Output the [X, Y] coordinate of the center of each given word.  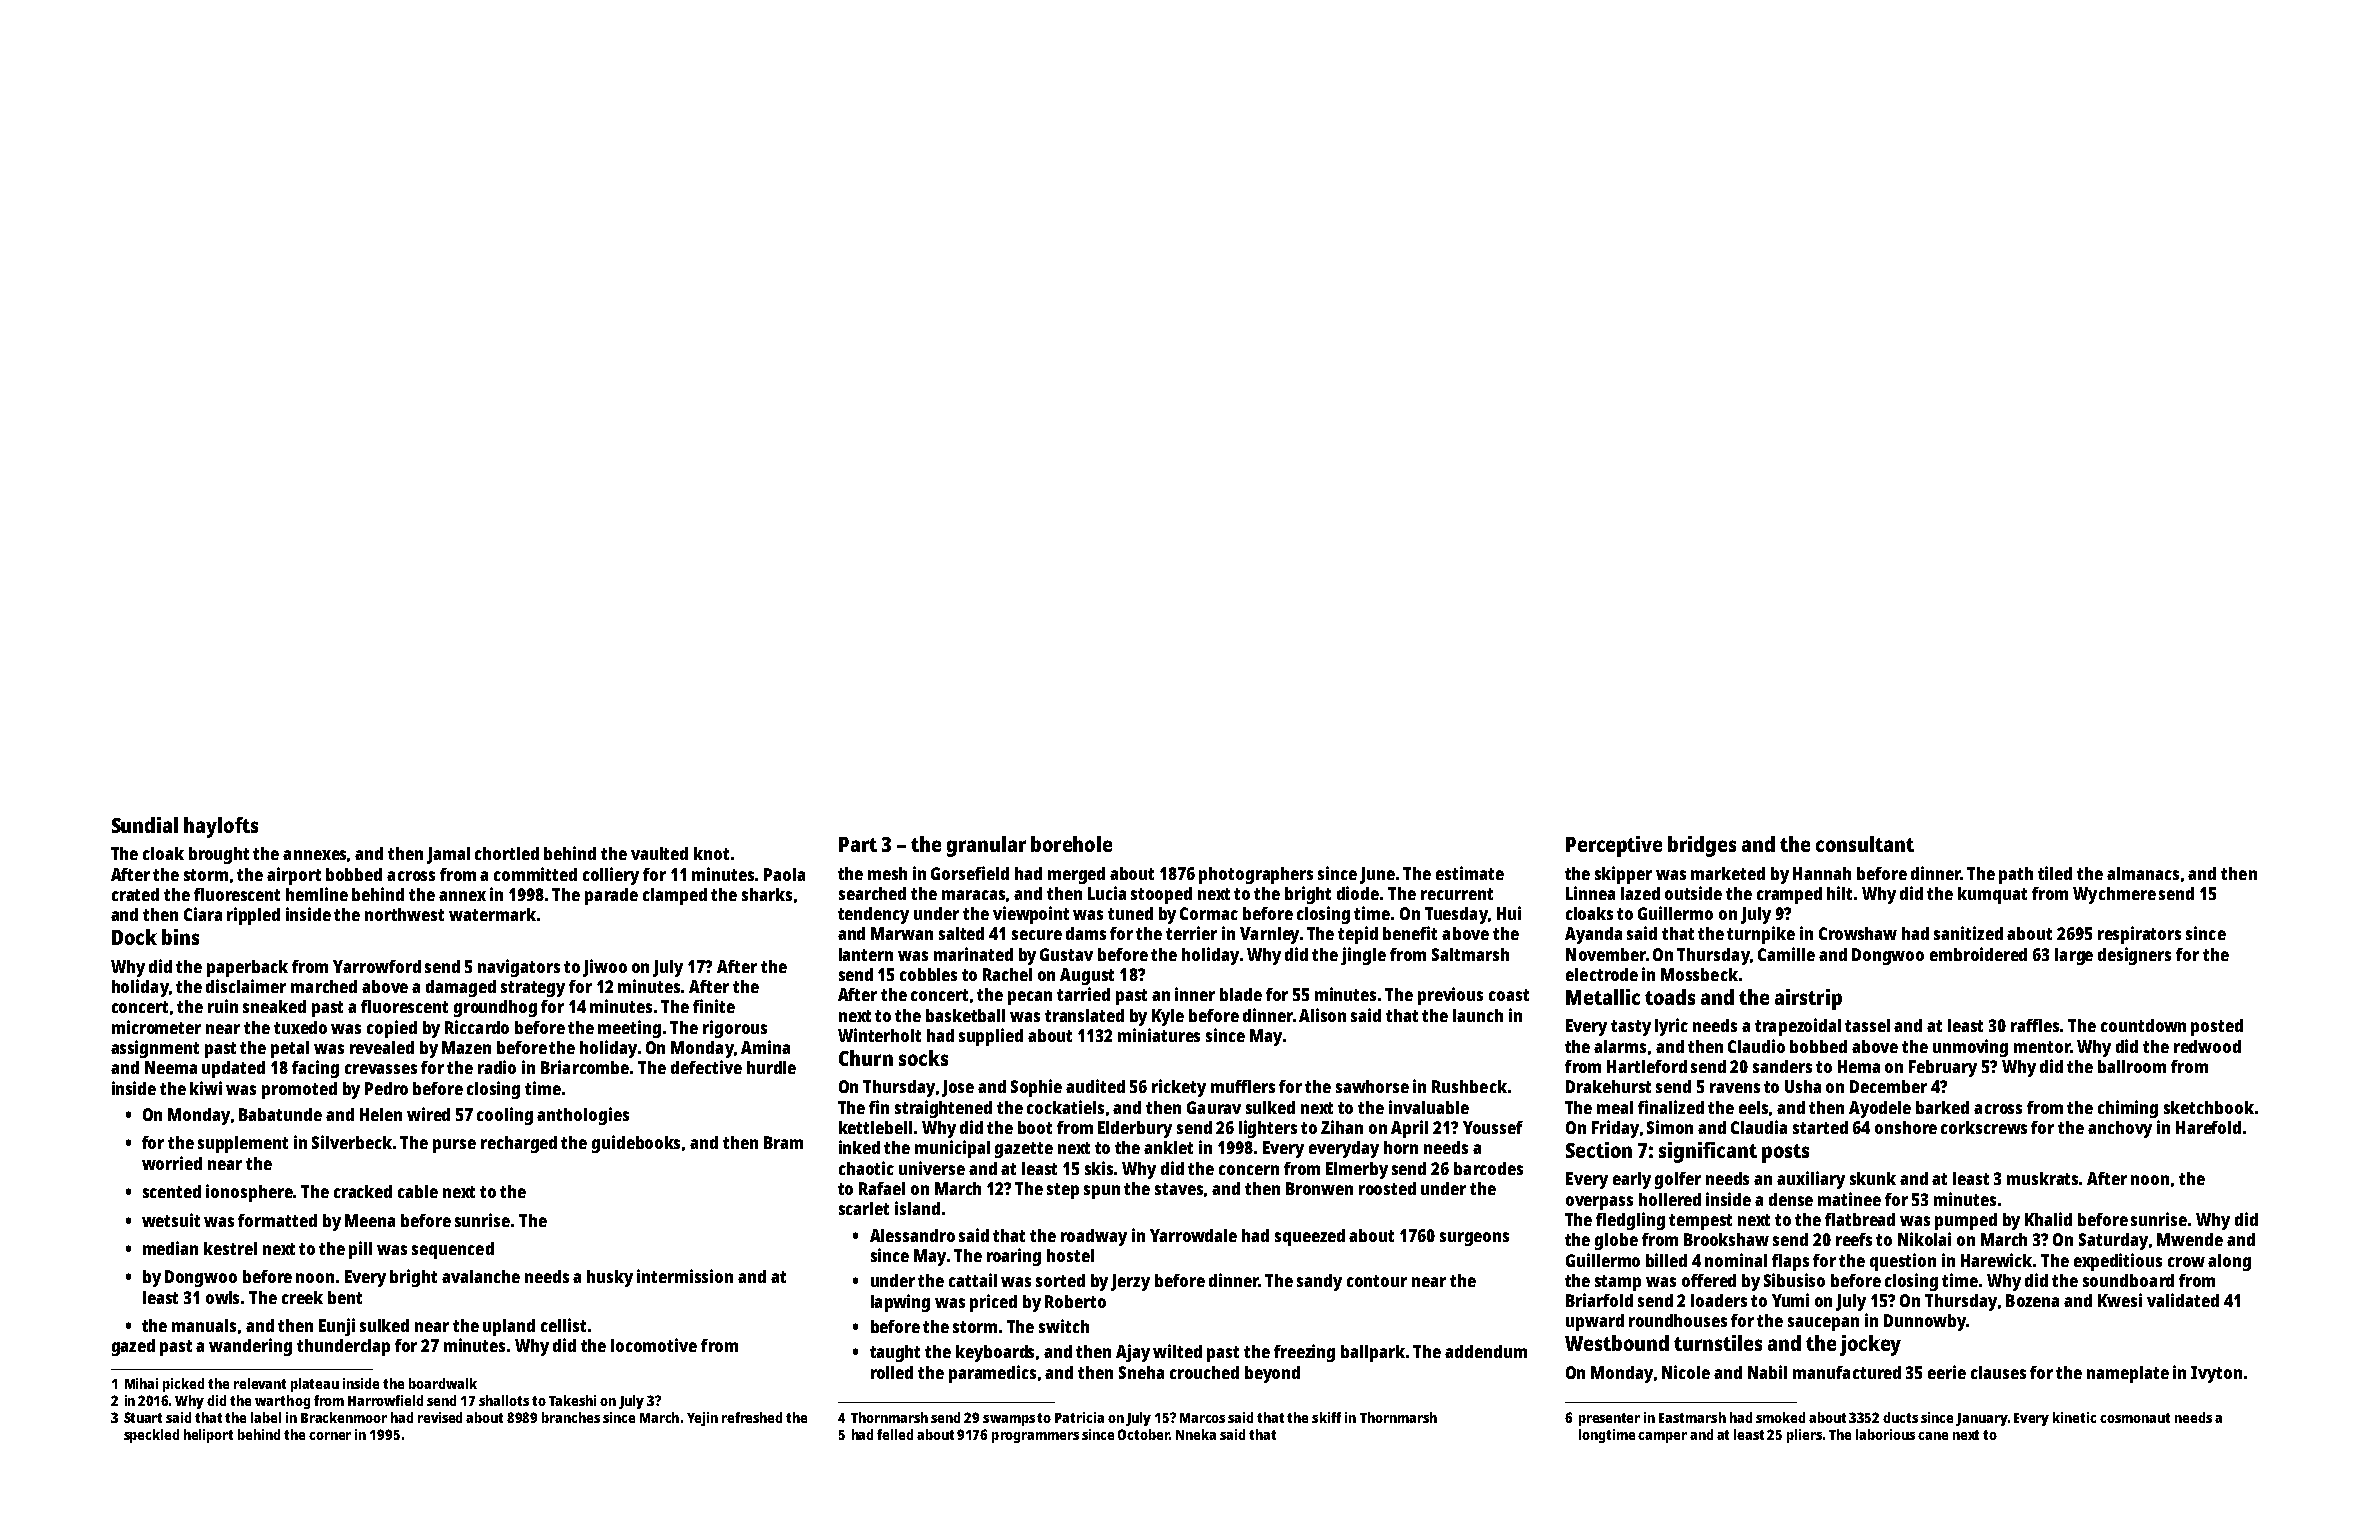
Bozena [2032, 1300]
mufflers [1243, 1086]
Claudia [1759, 1127]
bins [180, 937]
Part [858, 844]
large [2074, 956]
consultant [1865, 844]
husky [610, 1278]
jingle [1363, 956]
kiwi [206, 1088]
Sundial [145, 825]
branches [571, 1417]
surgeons [1474, 1239]
